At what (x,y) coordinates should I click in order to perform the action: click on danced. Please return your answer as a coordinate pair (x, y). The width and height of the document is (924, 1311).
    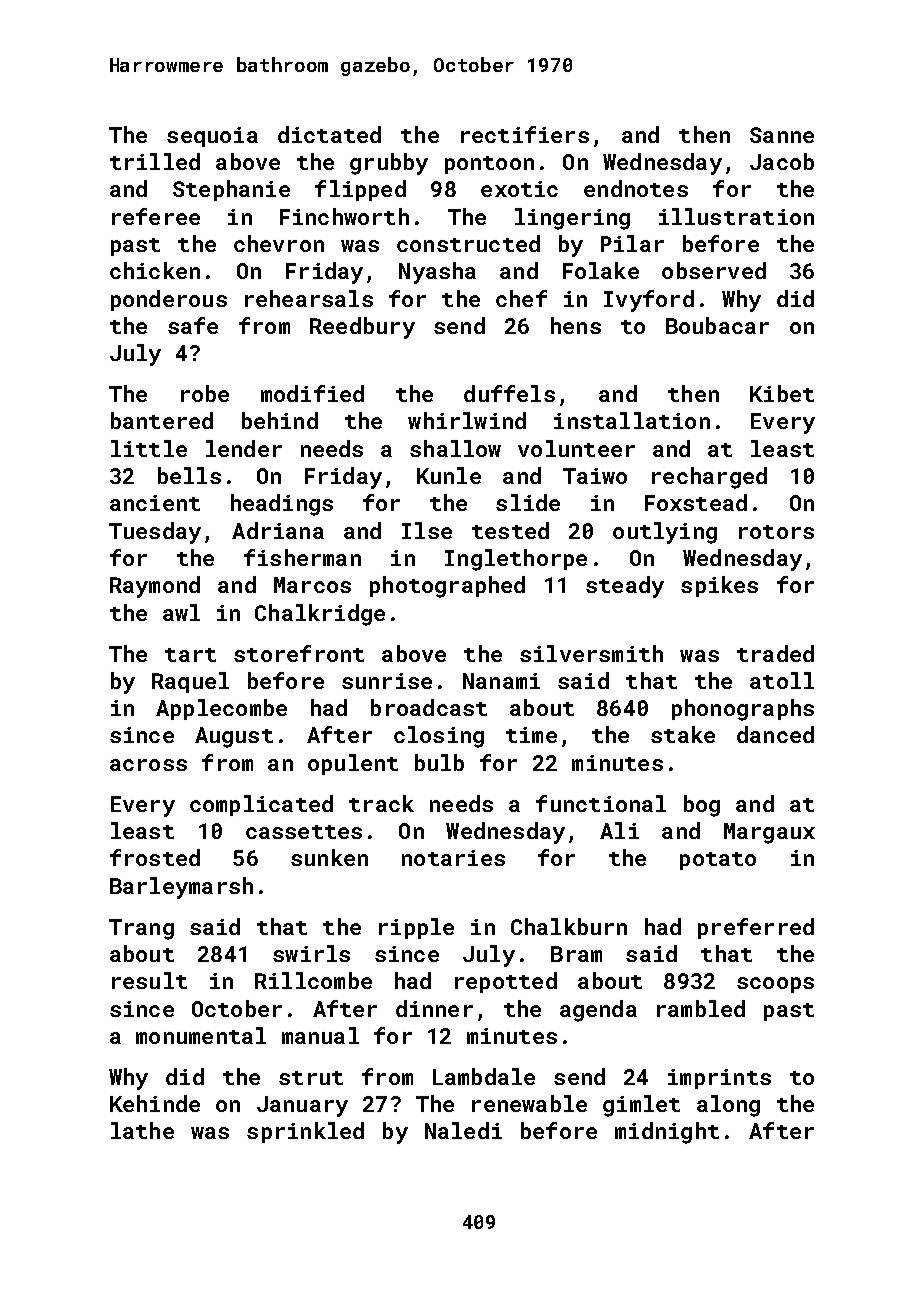
    Looking at the image, I should click on (775, 734).
